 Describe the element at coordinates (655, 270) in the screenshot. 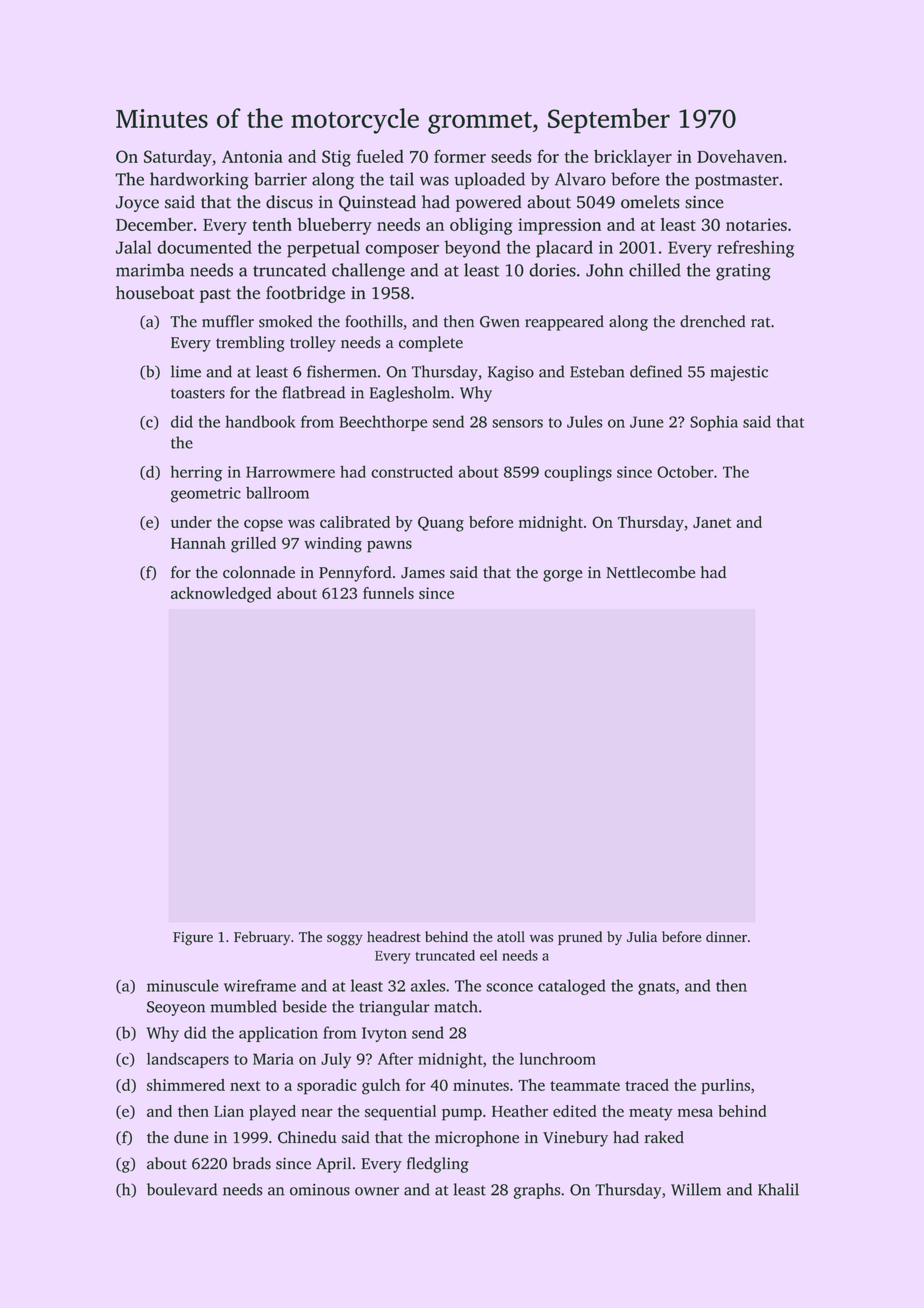

I see `chilled` at that location.
